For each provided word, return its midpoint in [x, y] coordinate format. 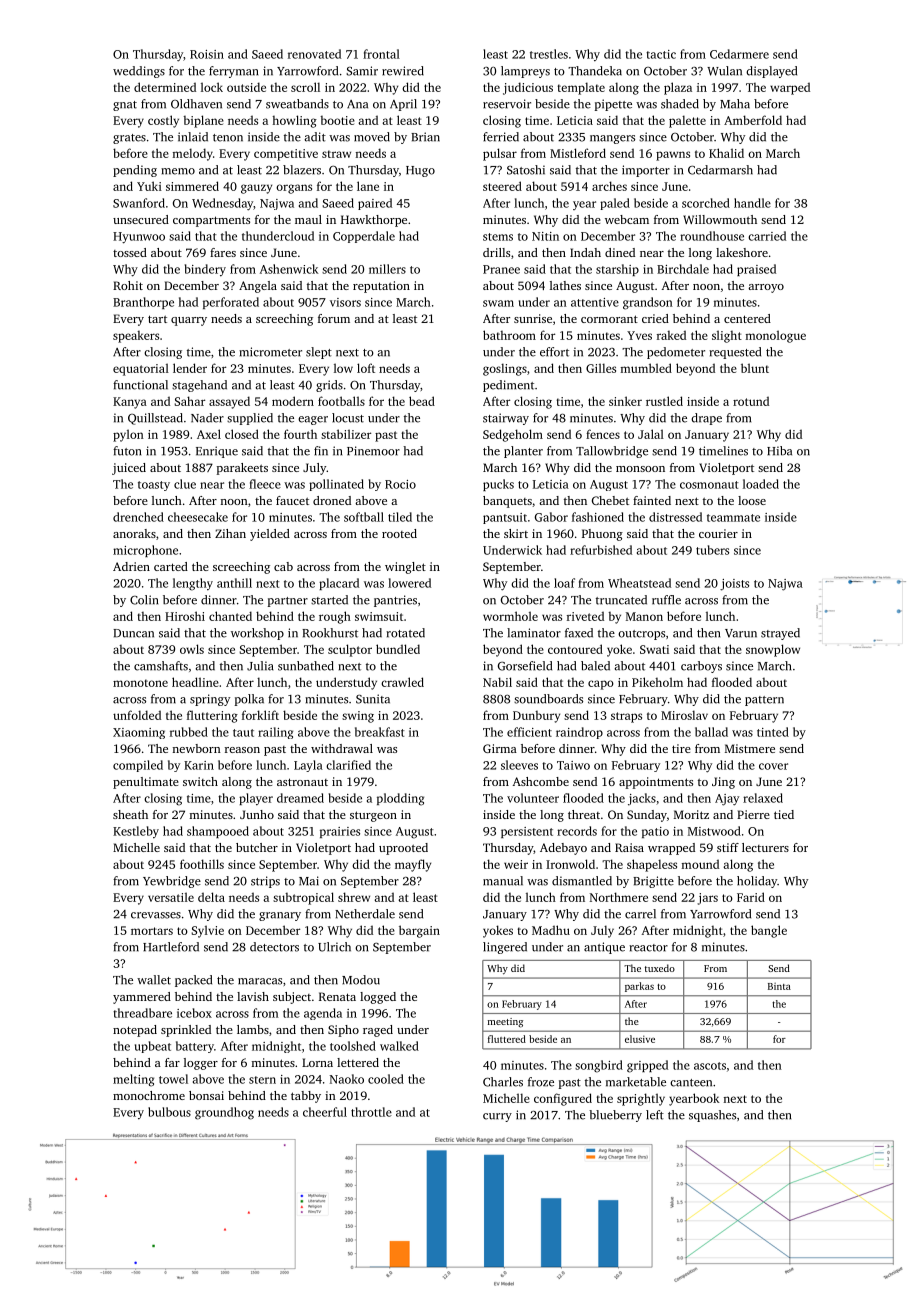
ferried [501, 137]
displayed [771, 72]
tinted [773, 732]
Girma [500, 748]
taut [243, 733]
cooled [386, 1079]
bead [422, 401]
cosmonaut [709, 485]
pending [135, 171]
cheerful [325, 1112]
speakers [136, 337]
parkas [639, 987]
